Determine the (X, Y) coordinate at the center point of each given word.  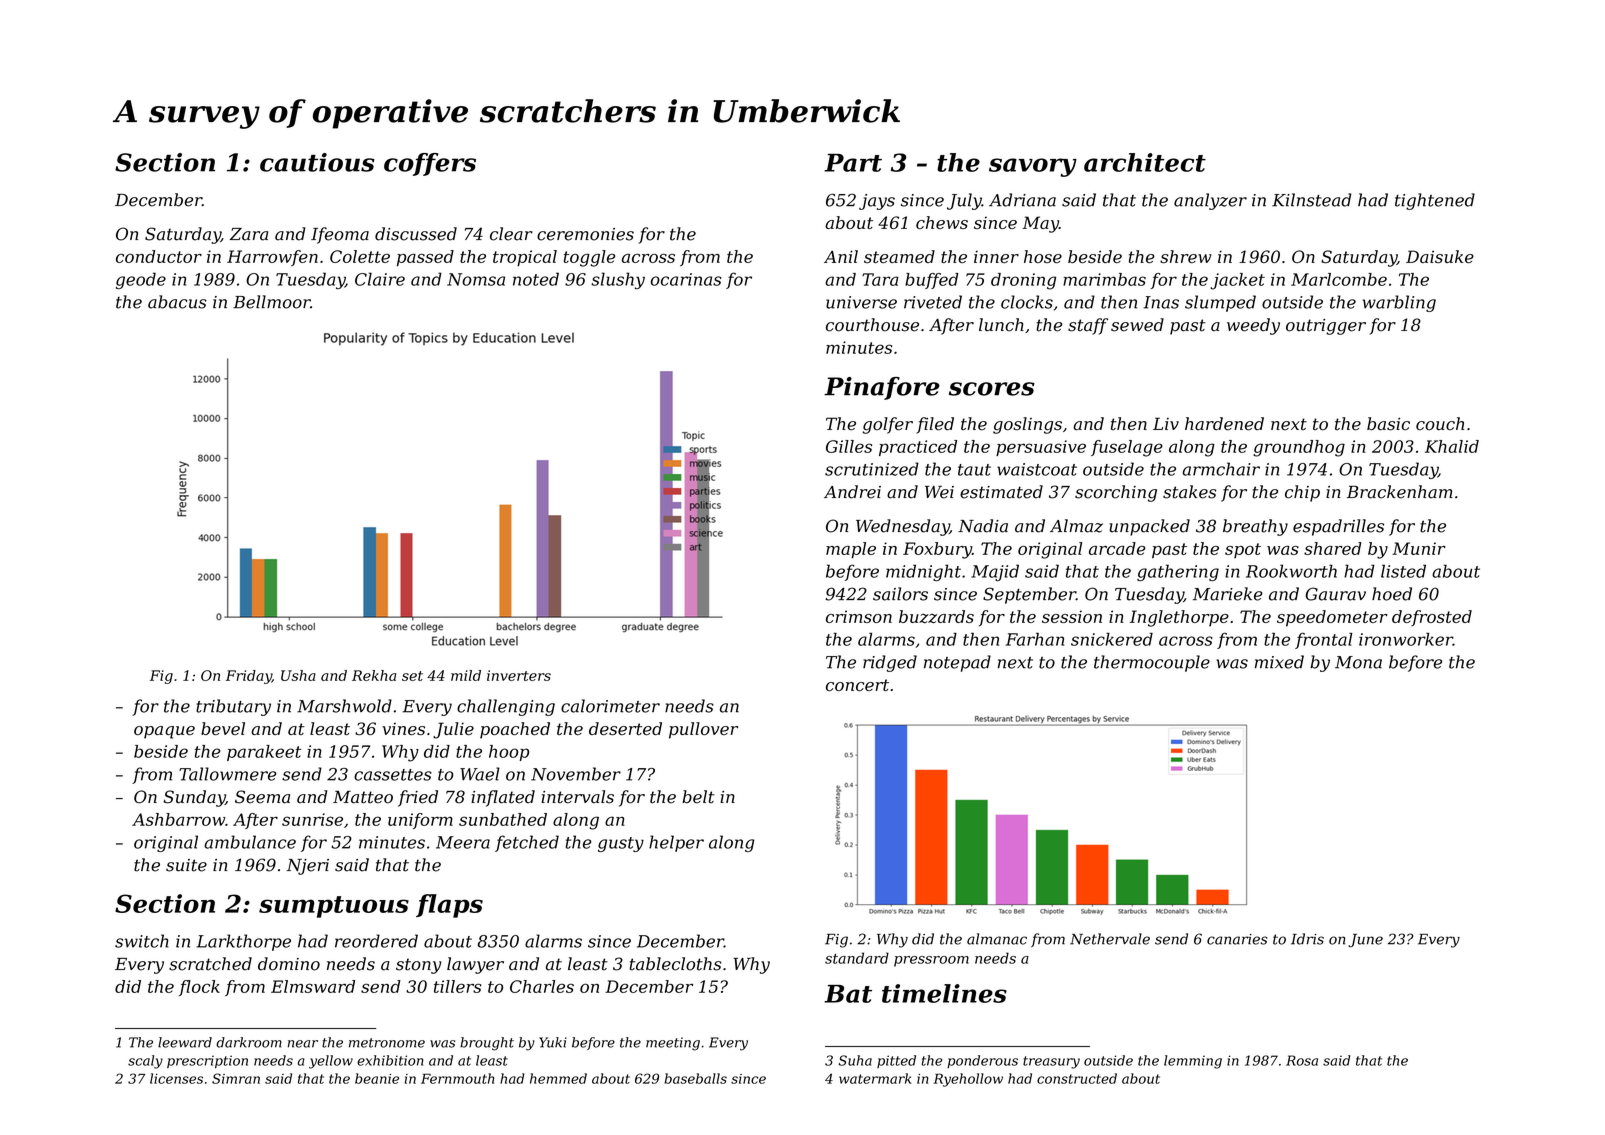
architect (1145, 162)
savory (1033, 167)
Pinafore (882, 388)
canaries (1237, 939)
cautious (317, 162)
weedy (1253, 326)
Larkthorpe (243, 942)
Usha (298, 675)
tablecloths (675, 964)
